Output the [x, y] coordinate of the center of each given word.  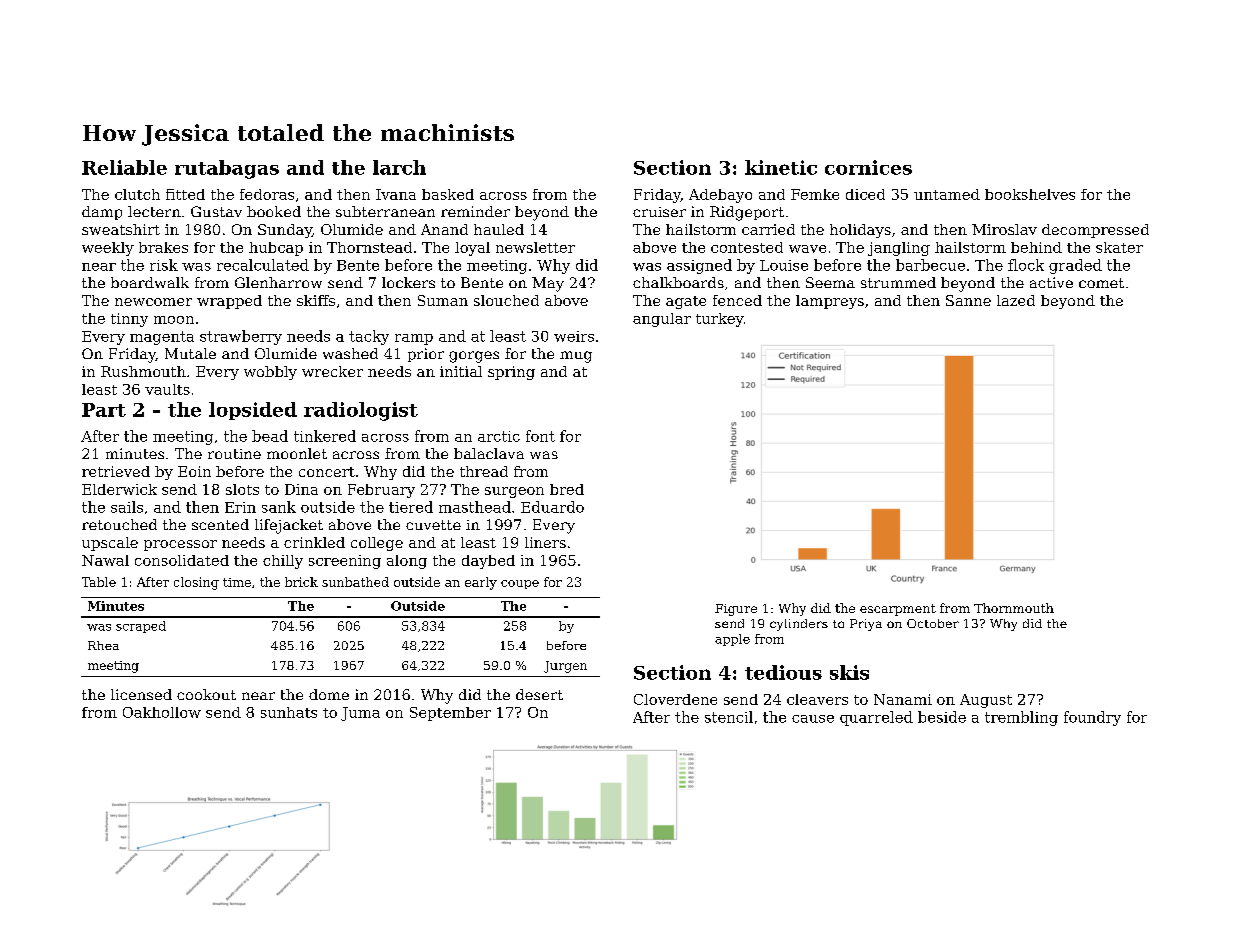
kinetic [781, 167]
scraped [141, 627]
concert [327, 472]
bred [567, 489]
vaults [167, 389]
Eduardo [552, 507]
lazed [1016, 300]
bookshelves [1030, 194]
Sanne [968, 300]
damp [102, 213]
